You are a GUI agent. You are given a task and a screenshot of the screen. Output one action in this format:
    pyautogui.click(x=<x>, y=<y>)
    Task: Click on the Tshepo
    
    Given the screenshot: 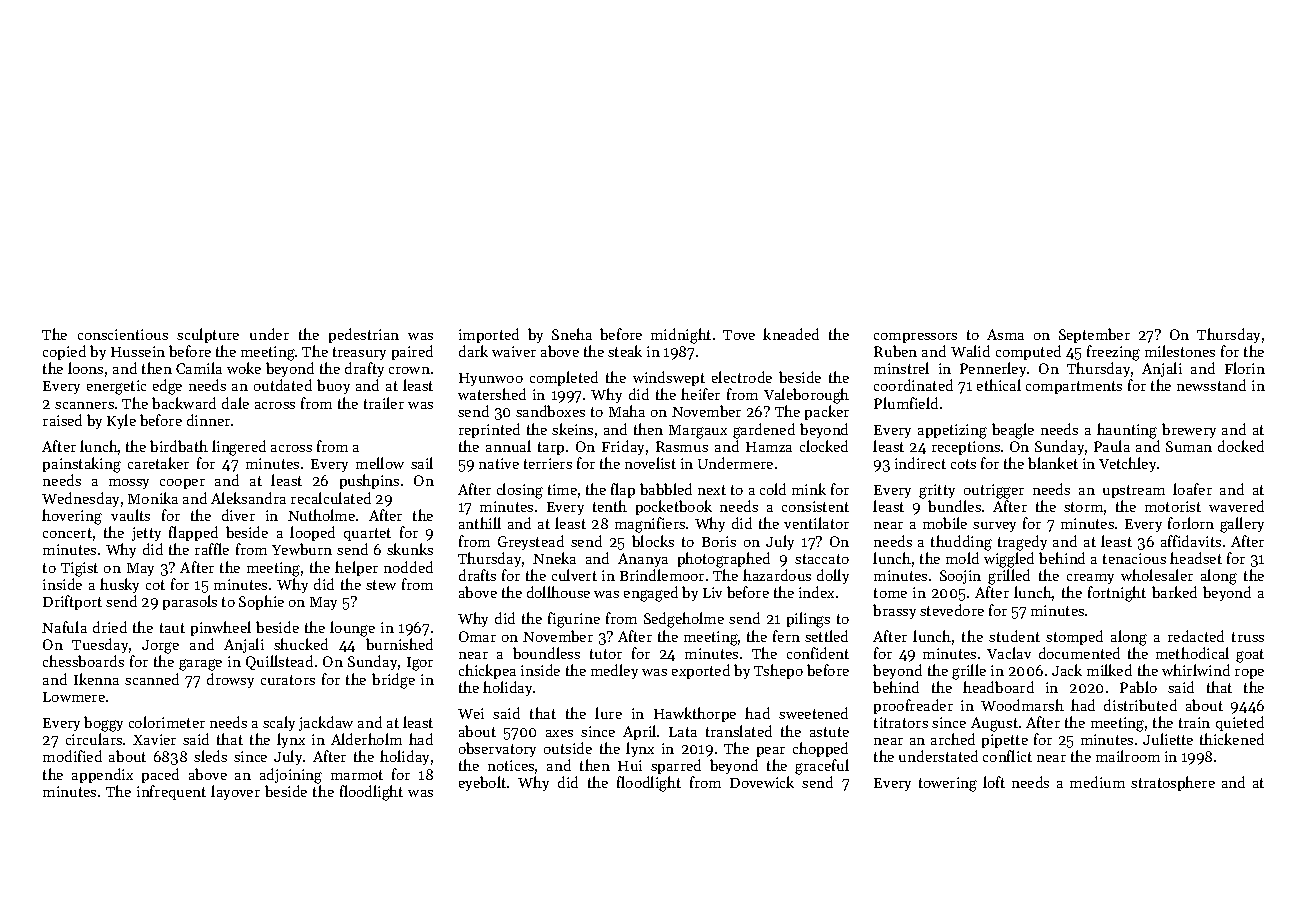 What is the action you would take?
    pyautogui.click(x=778, y=671)
